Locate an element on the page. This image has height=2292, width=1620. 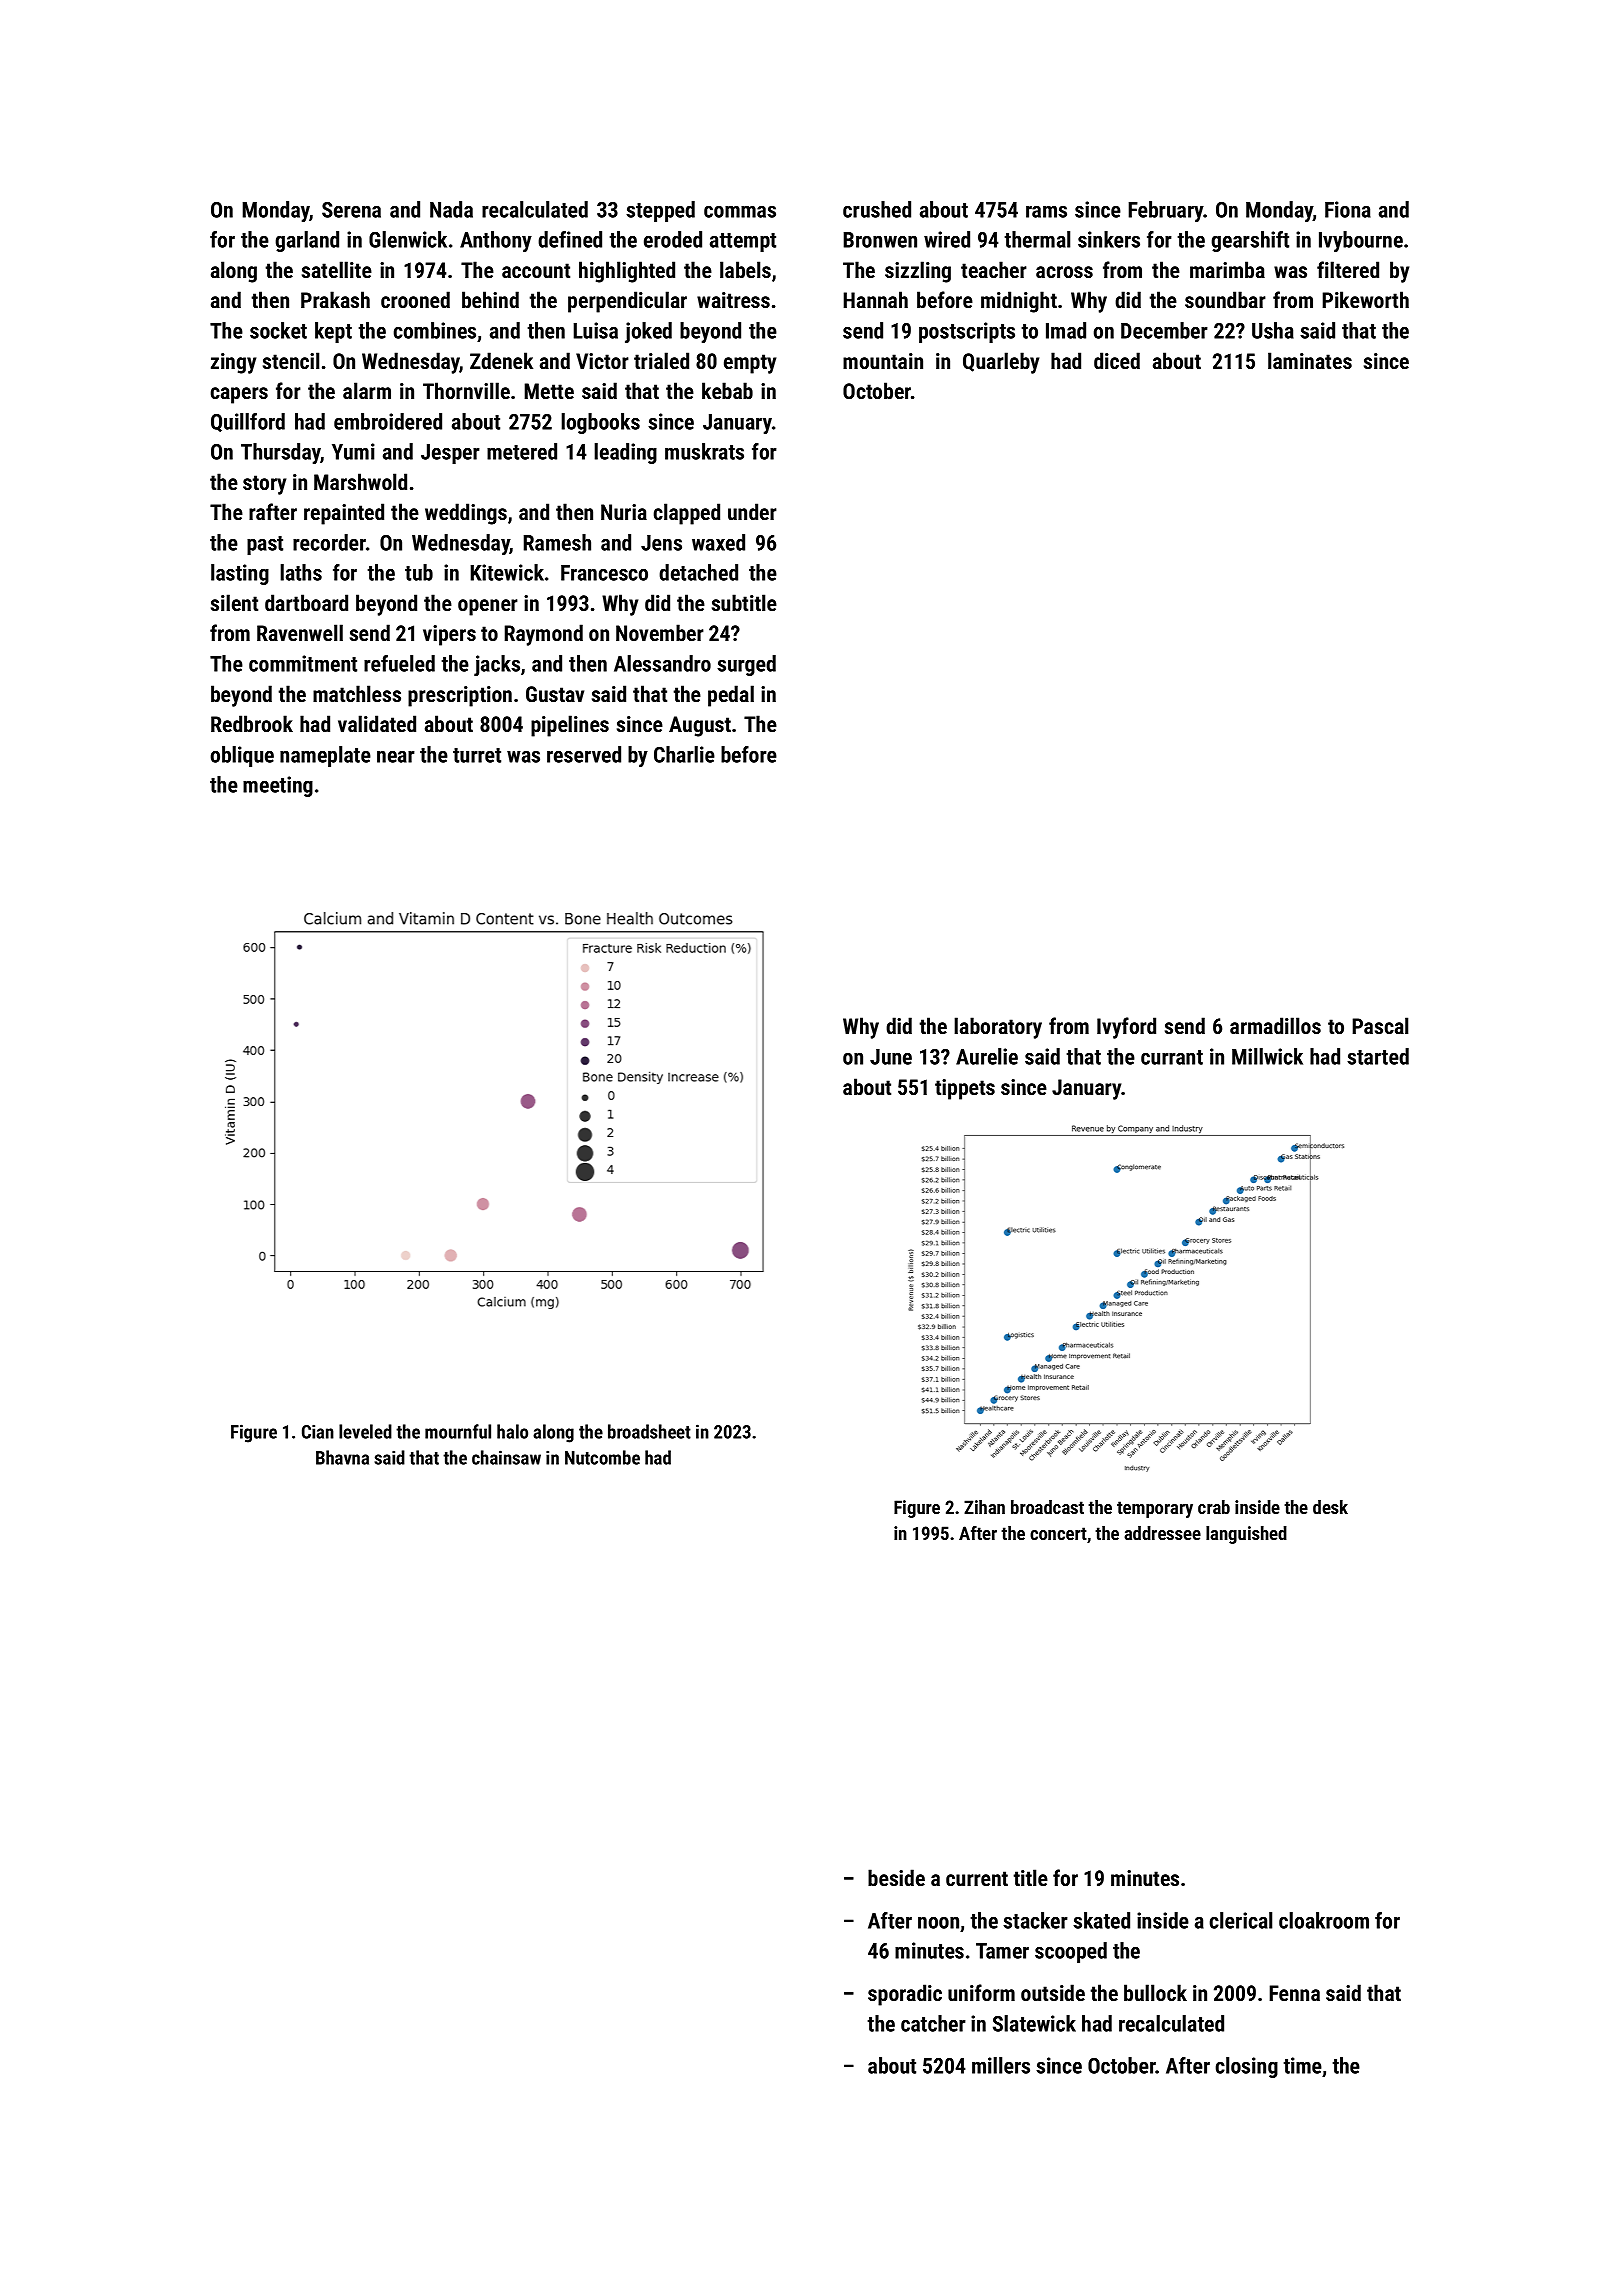
under is located at coordinates (752, 511).
